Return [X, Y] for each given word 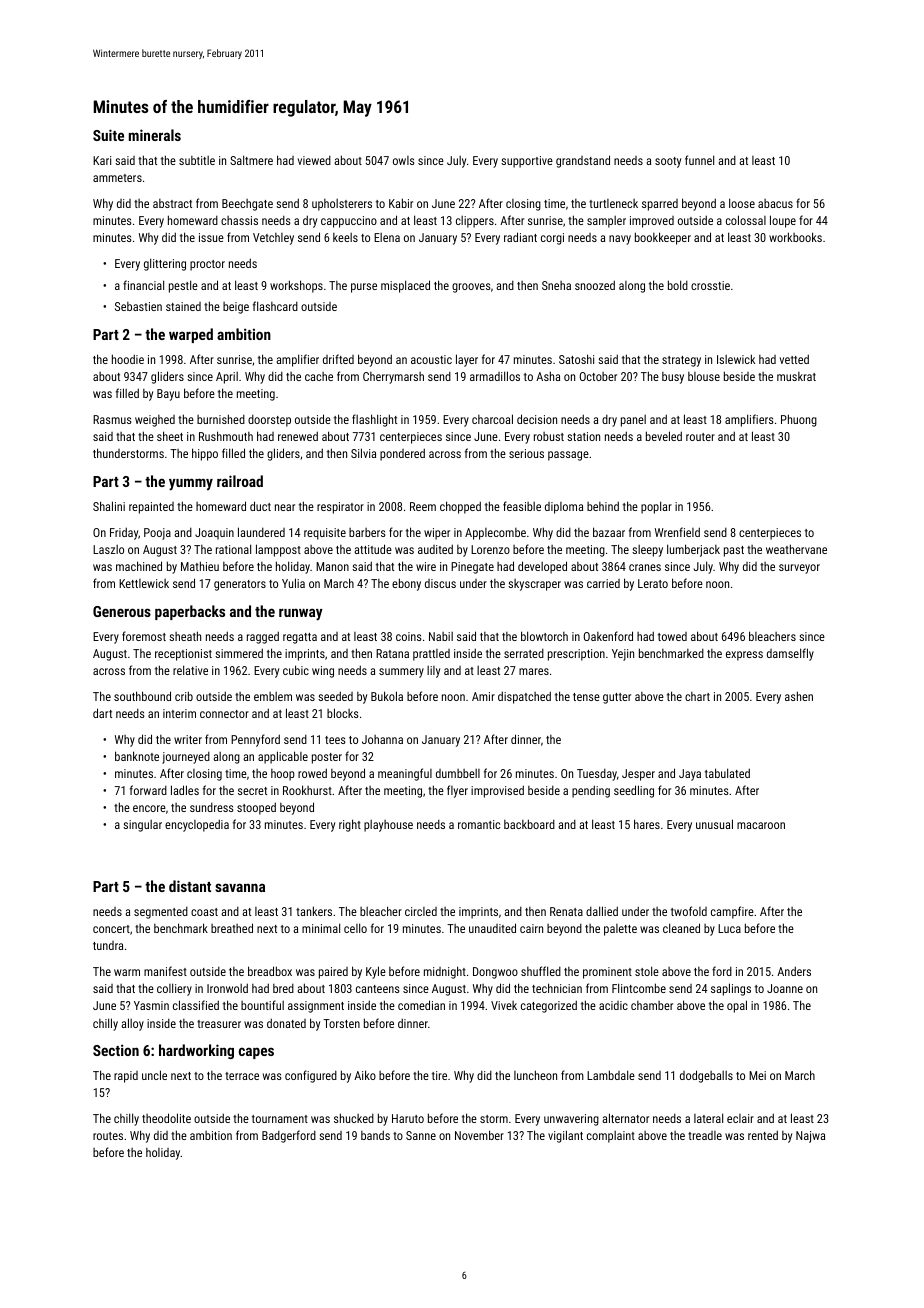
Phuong [799, 420]
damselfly [790, 654]
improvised [497, 791]
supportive [527, 162]
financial [143, 285]
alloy [132, 1024]
